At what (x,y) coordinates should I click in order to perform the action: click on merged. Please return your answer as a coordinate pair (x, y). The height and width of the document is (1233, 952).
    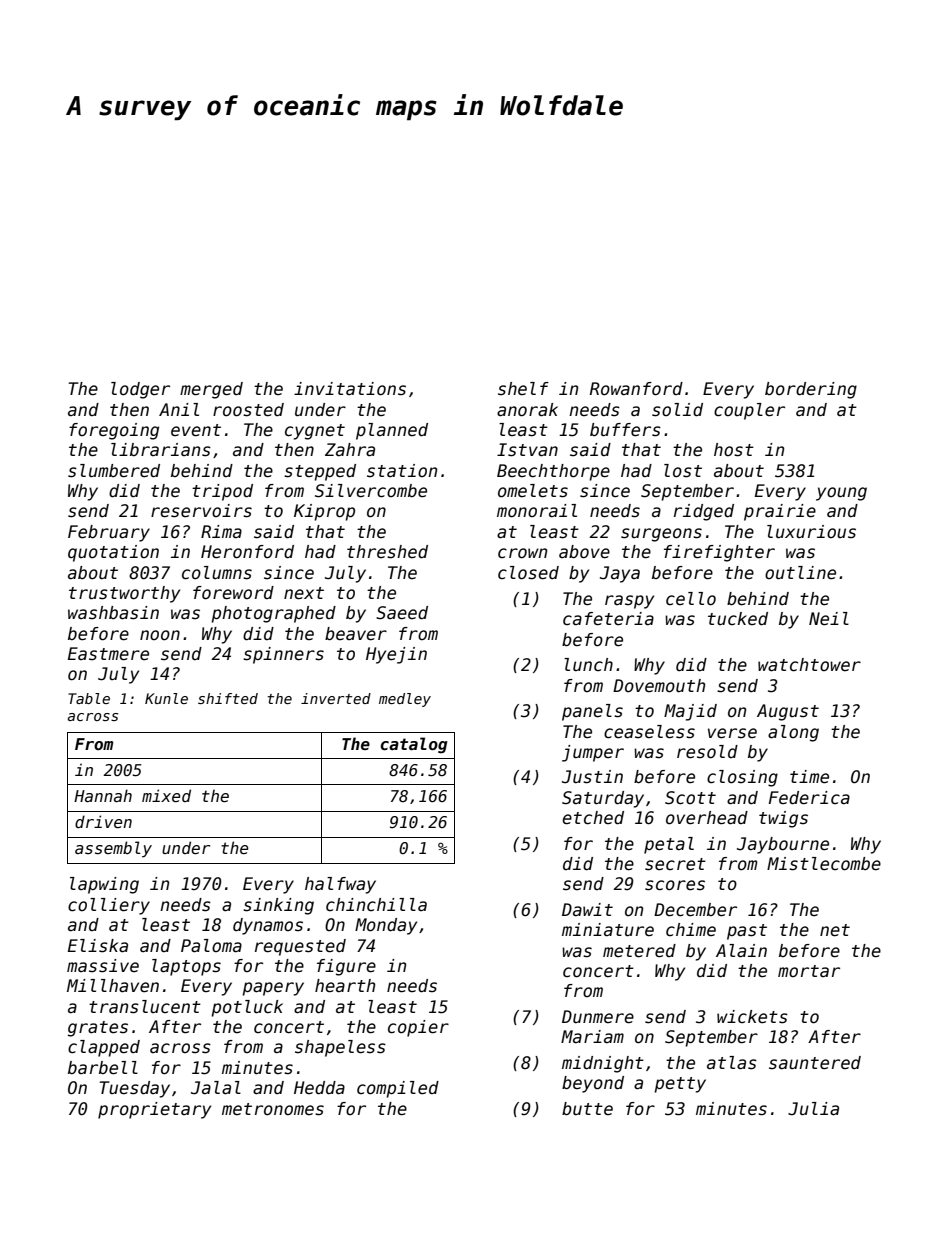
    Looking at the image, I should click on (211, 390).
